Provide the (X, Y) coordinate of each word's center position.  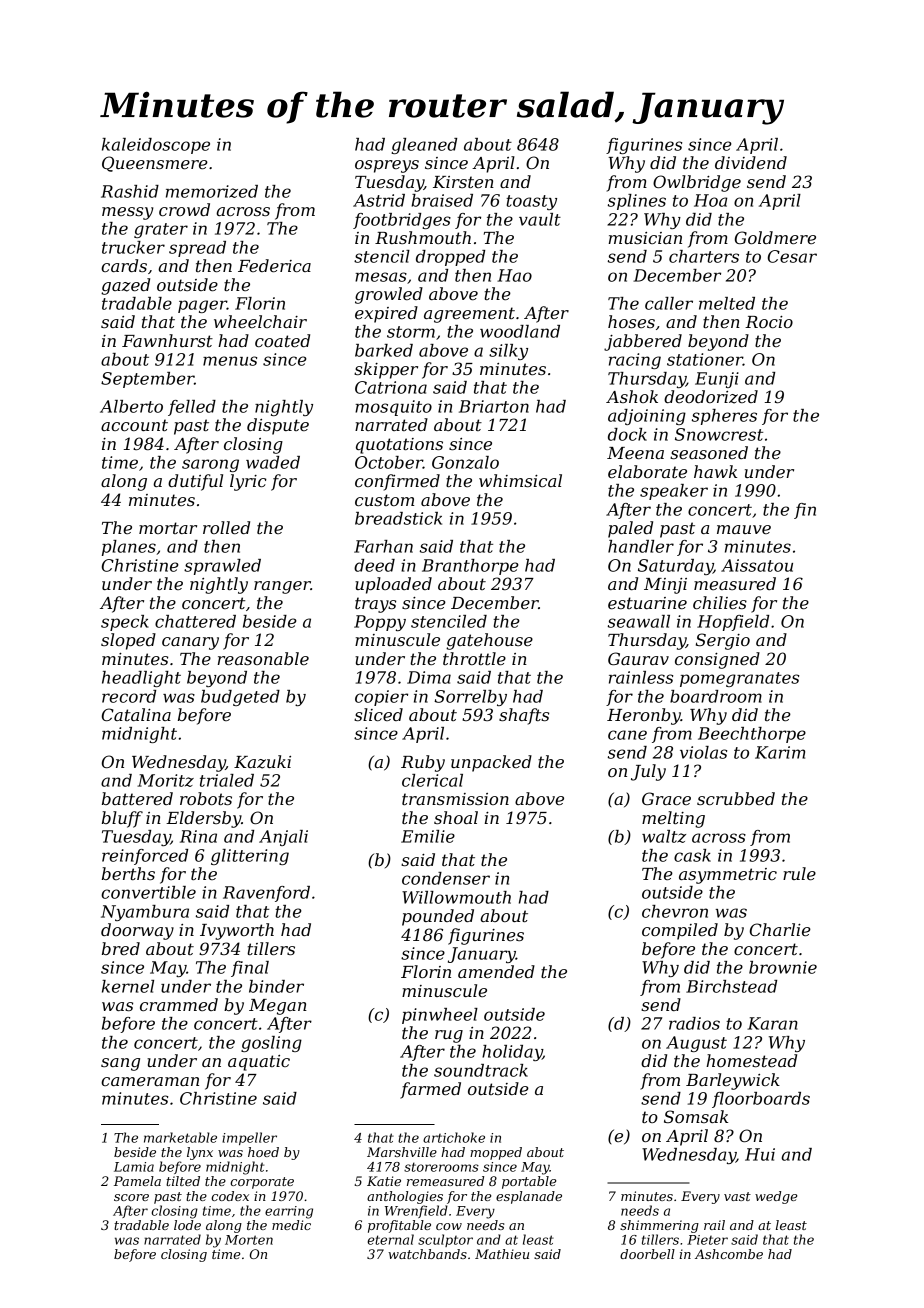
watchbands (427, 1254)
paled (630, 529)
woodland (520, 331)
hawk (715, 471)
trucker (133, 247)
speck (125, 623)
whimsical (520, 480)
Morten (249, 1240)
